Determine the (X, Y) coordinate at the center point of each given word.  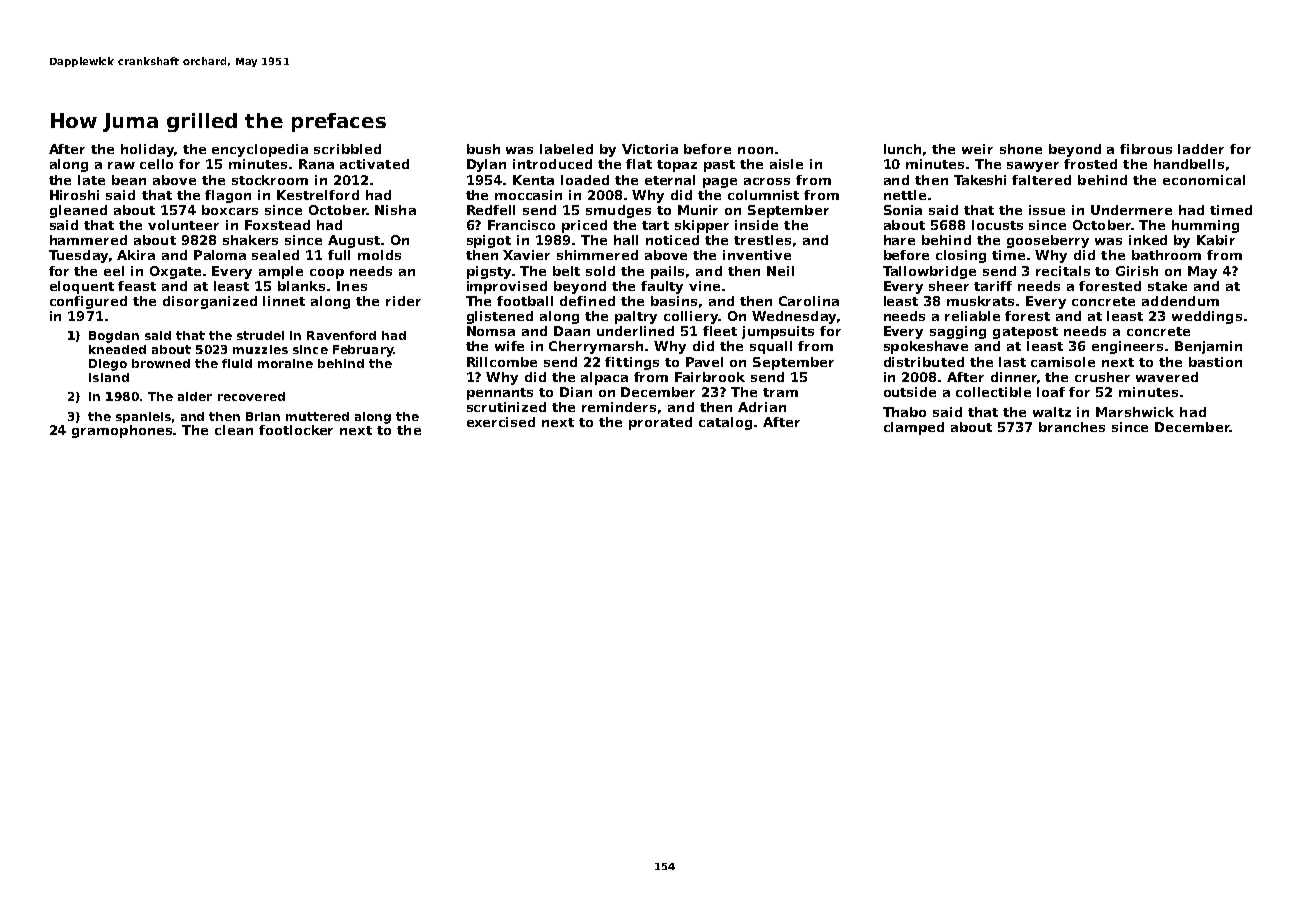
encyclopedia (260, 150)
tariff (993, 286)
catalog (725, 423)
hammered (88, 240)
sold (600, 271)
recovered (251, 396)
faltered (1041, 180)
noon (755, 150)
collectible (993, 392)
